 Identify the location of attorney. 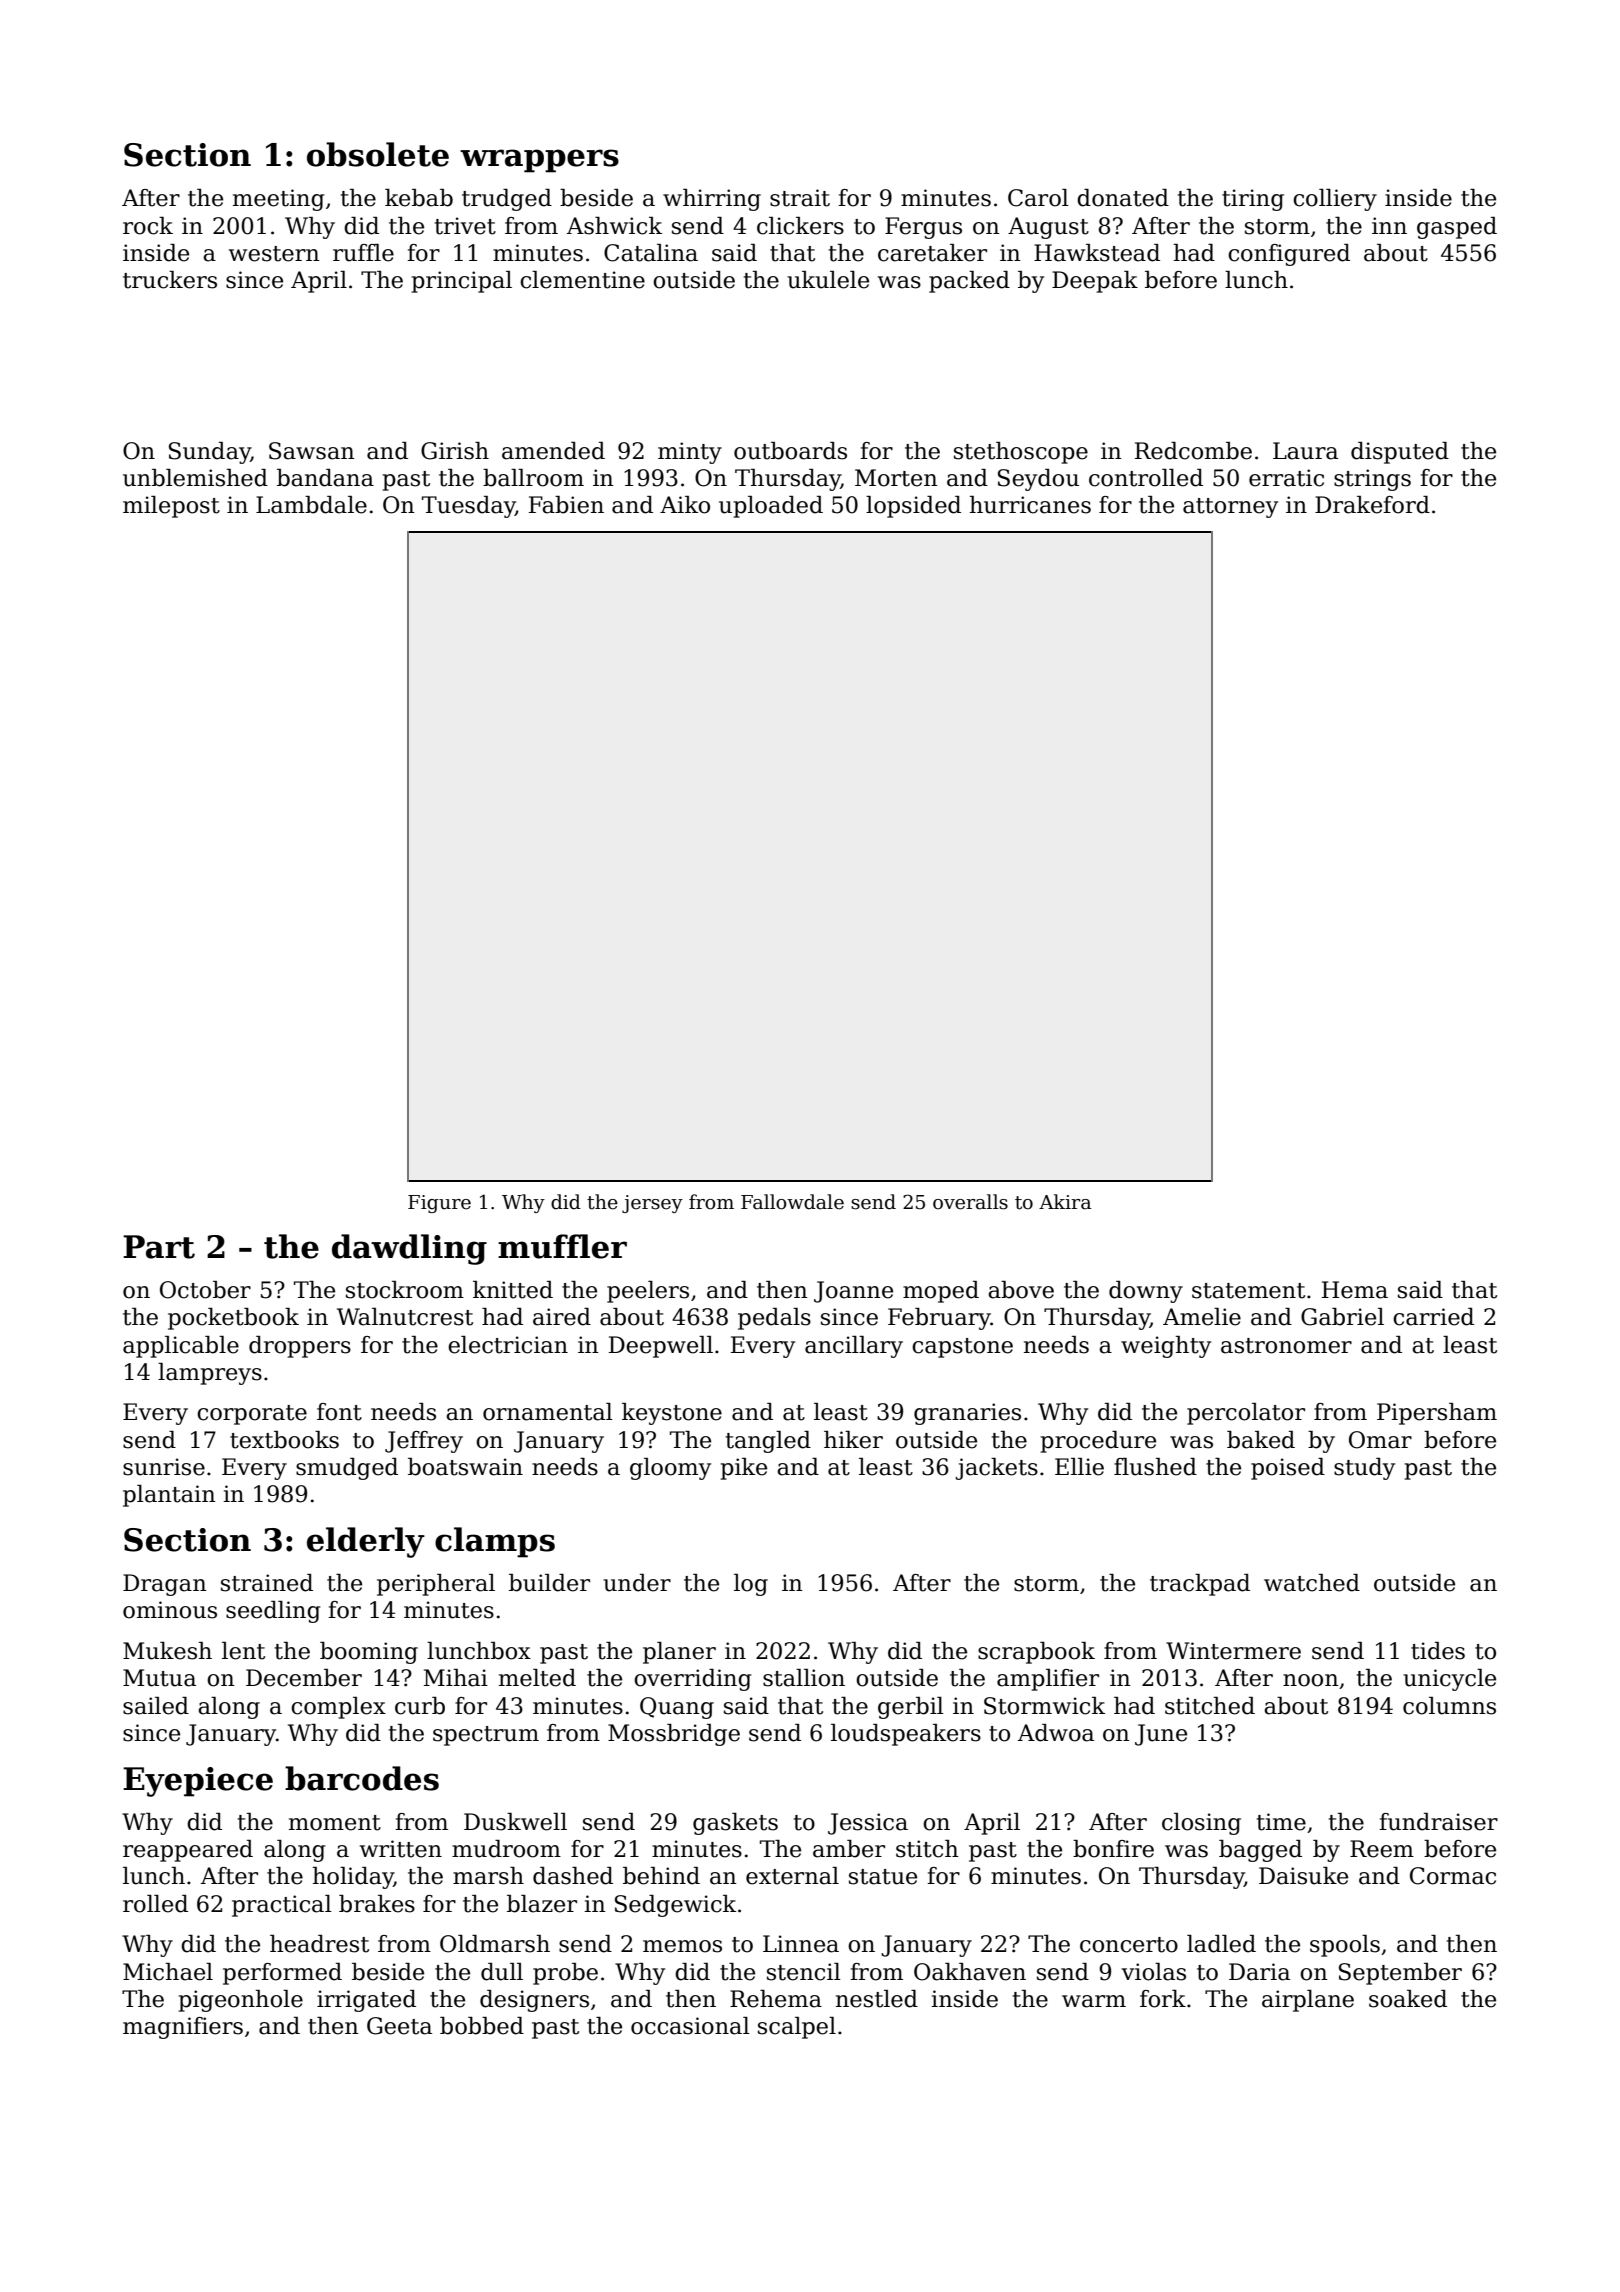
(1230, 508).
